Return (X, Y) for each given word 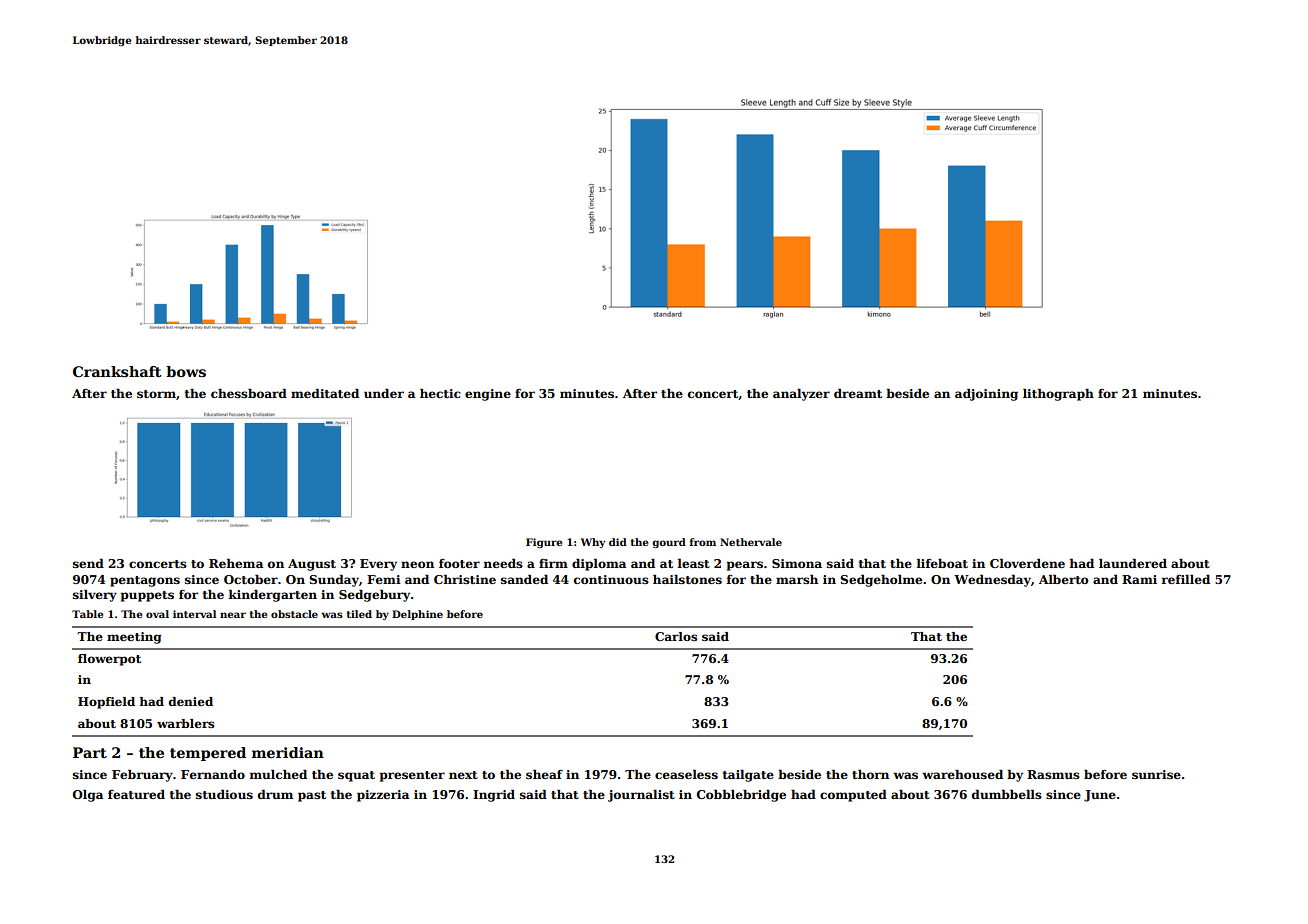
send (88, 563)
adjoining (986, 395)
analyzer (801, 395)
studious (224, 794)
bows (186, 371)
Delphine (417, 615)
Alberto (1064, 579)
